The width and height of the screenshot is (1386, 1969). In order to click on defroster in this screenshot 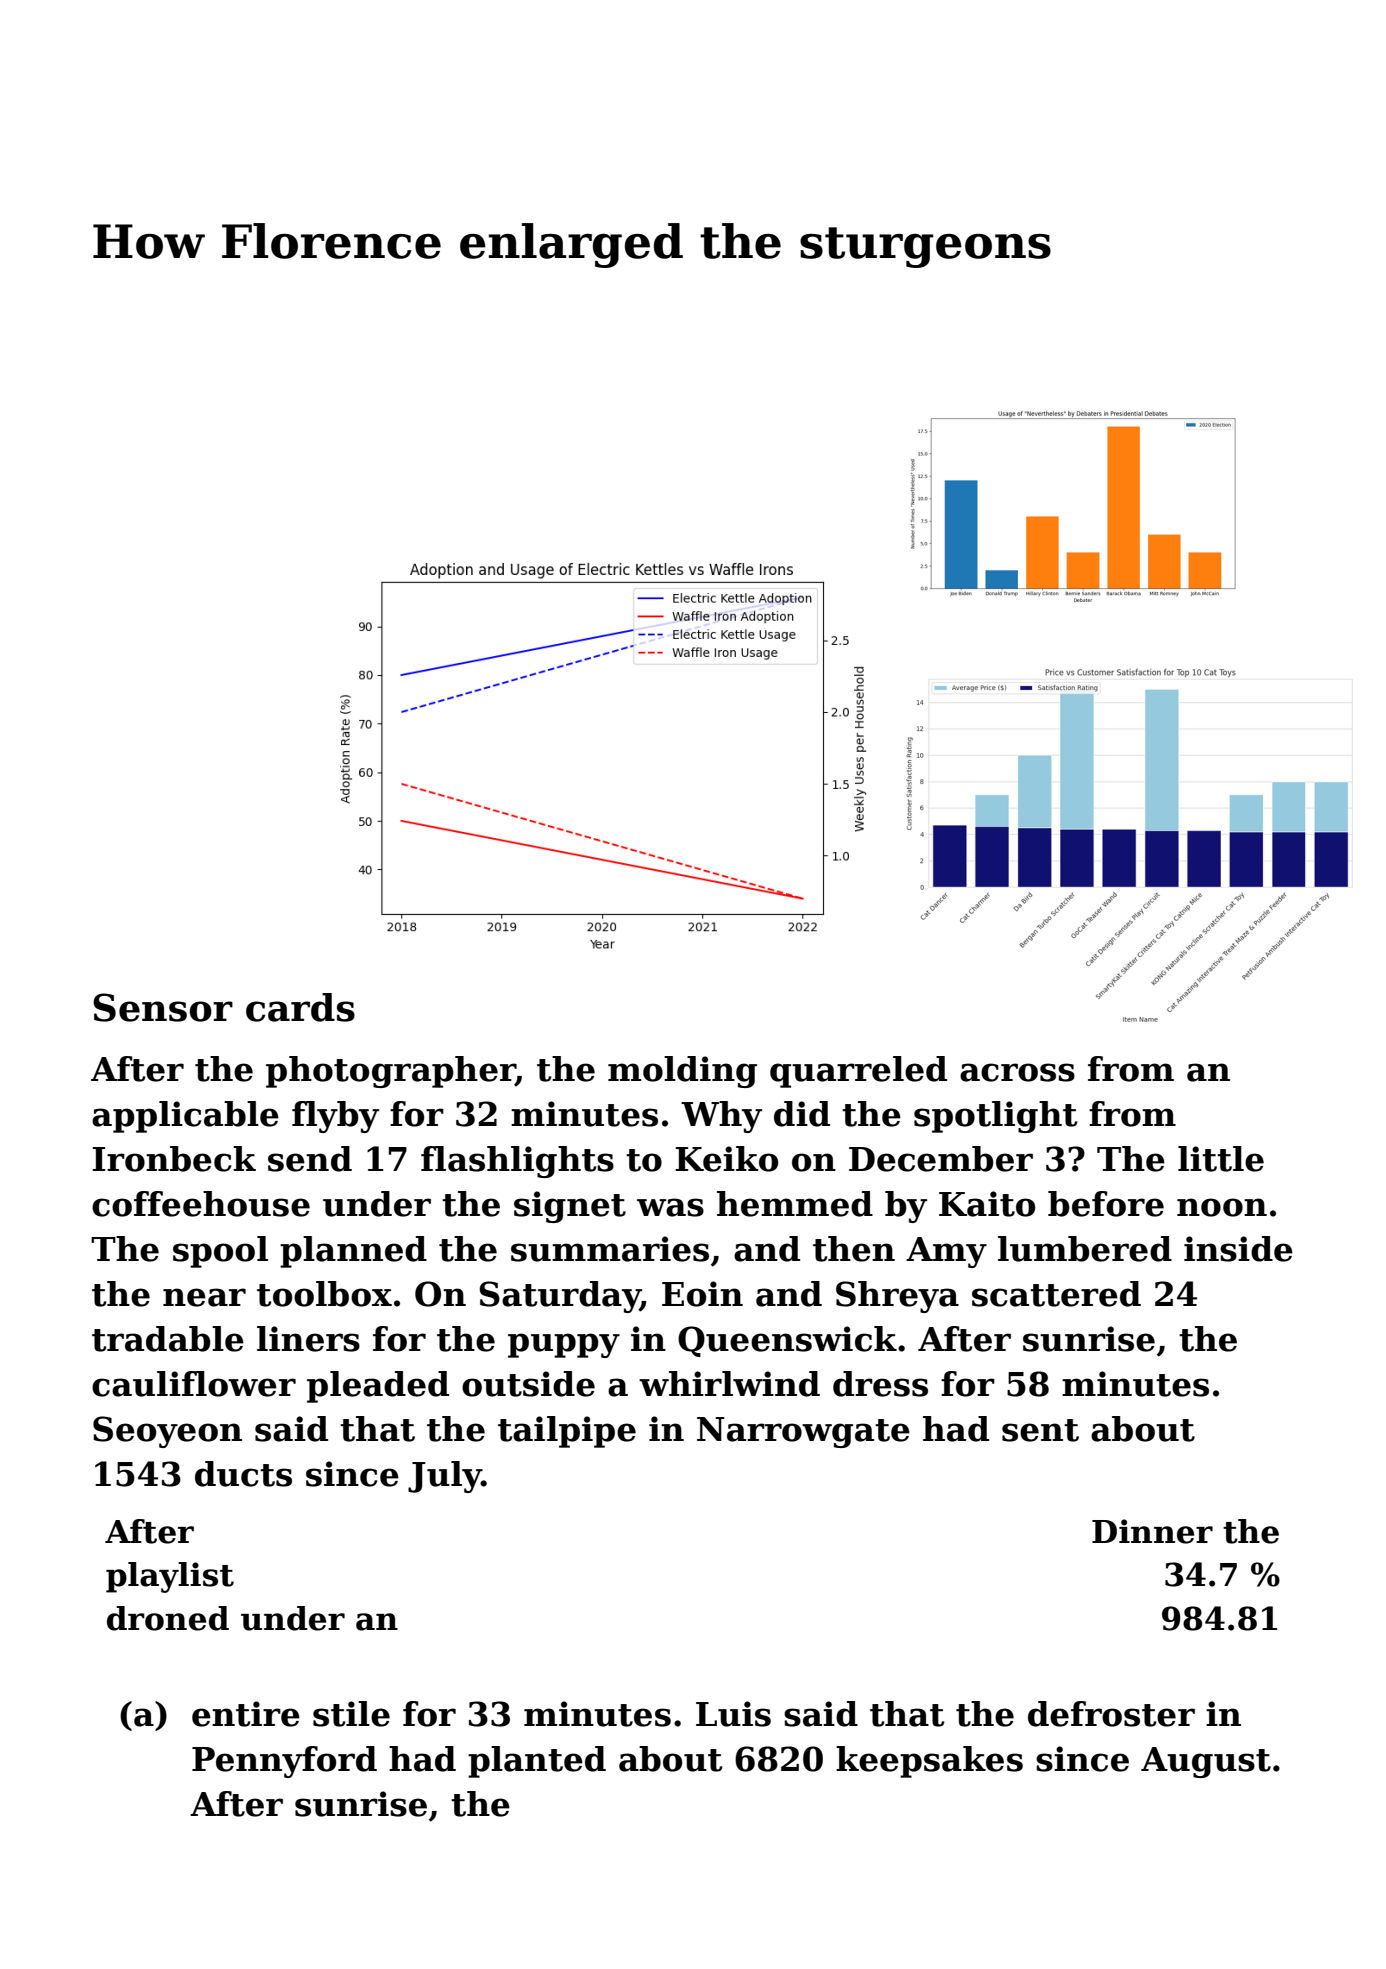, I will do `click(1111, 1714)`.
